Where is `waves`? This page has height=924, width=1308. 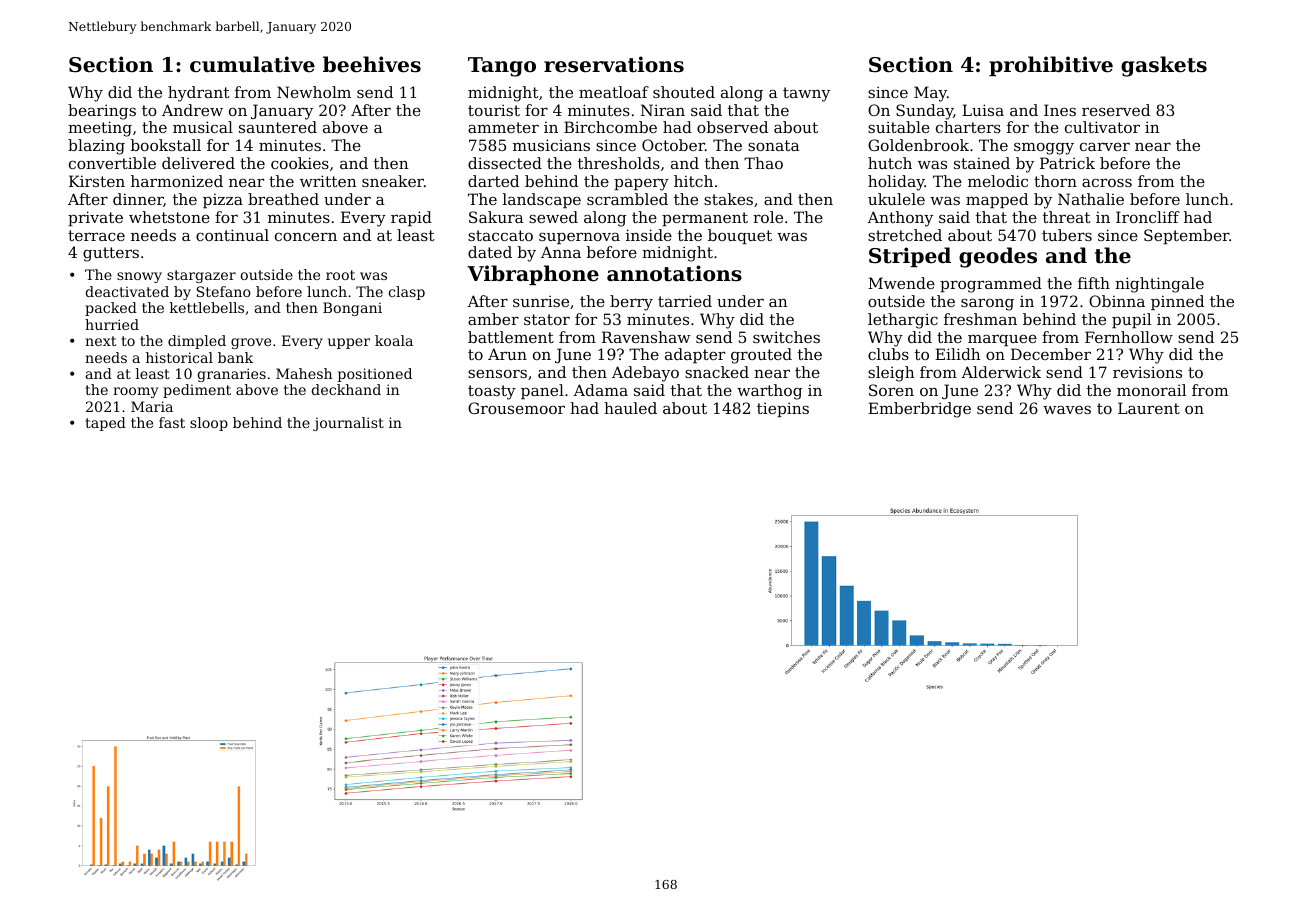
waves is located at coordinates (1067, 410).
